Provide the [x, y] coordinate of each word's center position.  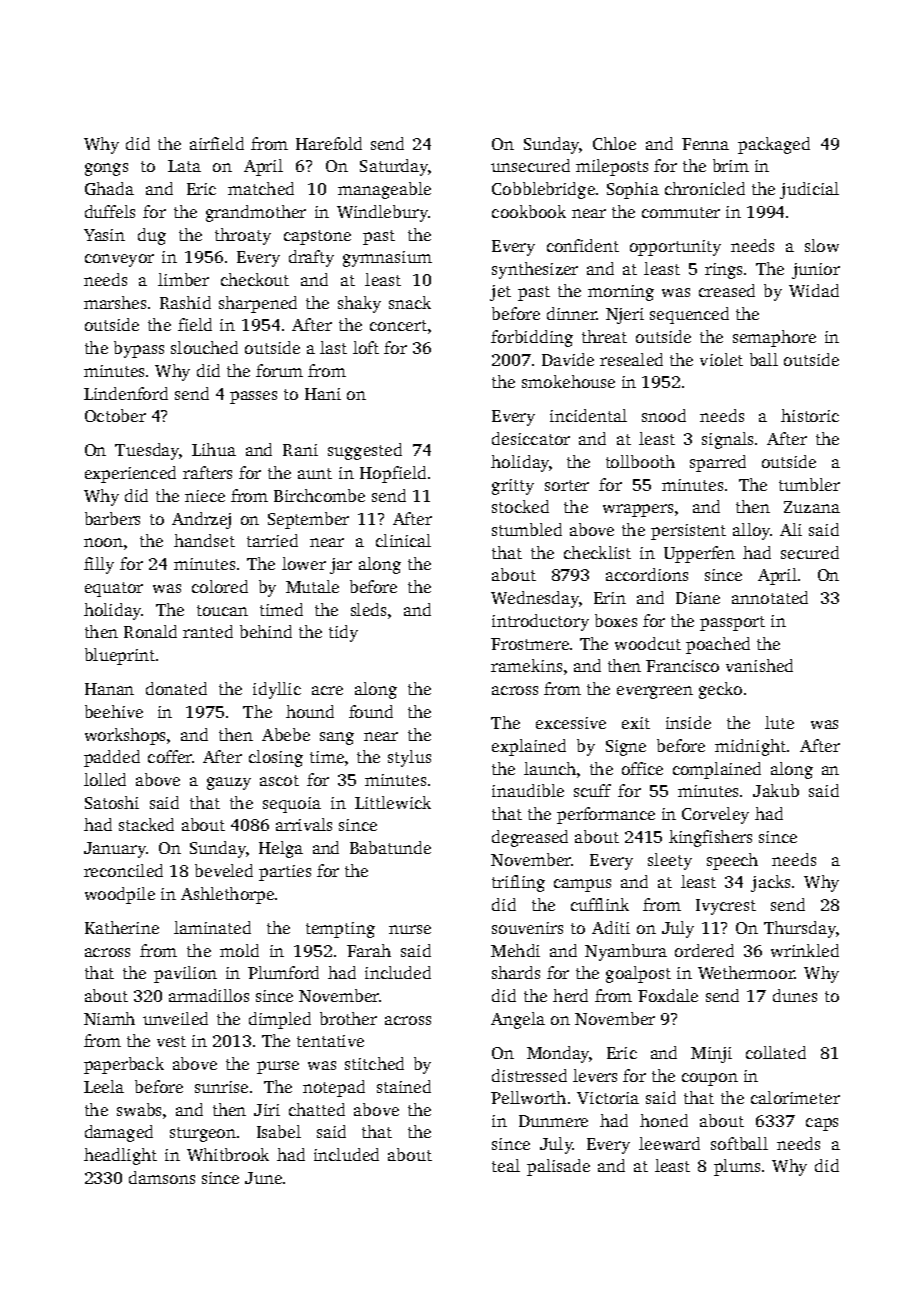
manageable [384, 190]
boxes [616, 620]
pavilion [185, 974]
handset [204, 540]
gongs [106, 169]
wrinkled [805, 950]
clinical [403, 540]
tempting [340, 930]
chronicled [705, 188]
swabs [139, 1109]
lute [779, 722]
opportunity [675, 248]
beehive [114, 711]
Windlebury [382, 213]
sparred [718, 463]
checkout [255, 279]
